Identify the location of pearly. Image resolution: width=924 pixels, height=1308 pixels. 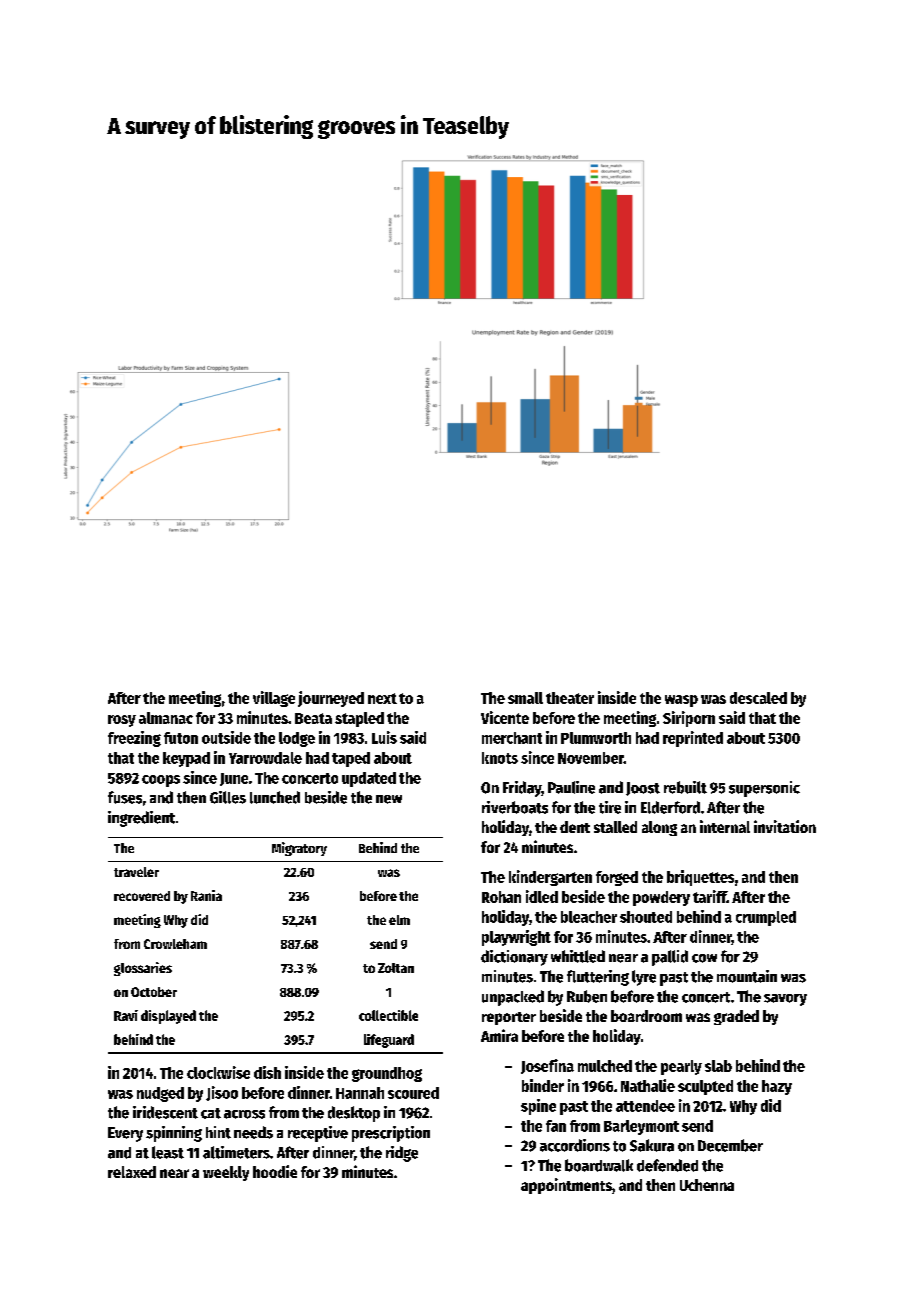
(681, 1067).
